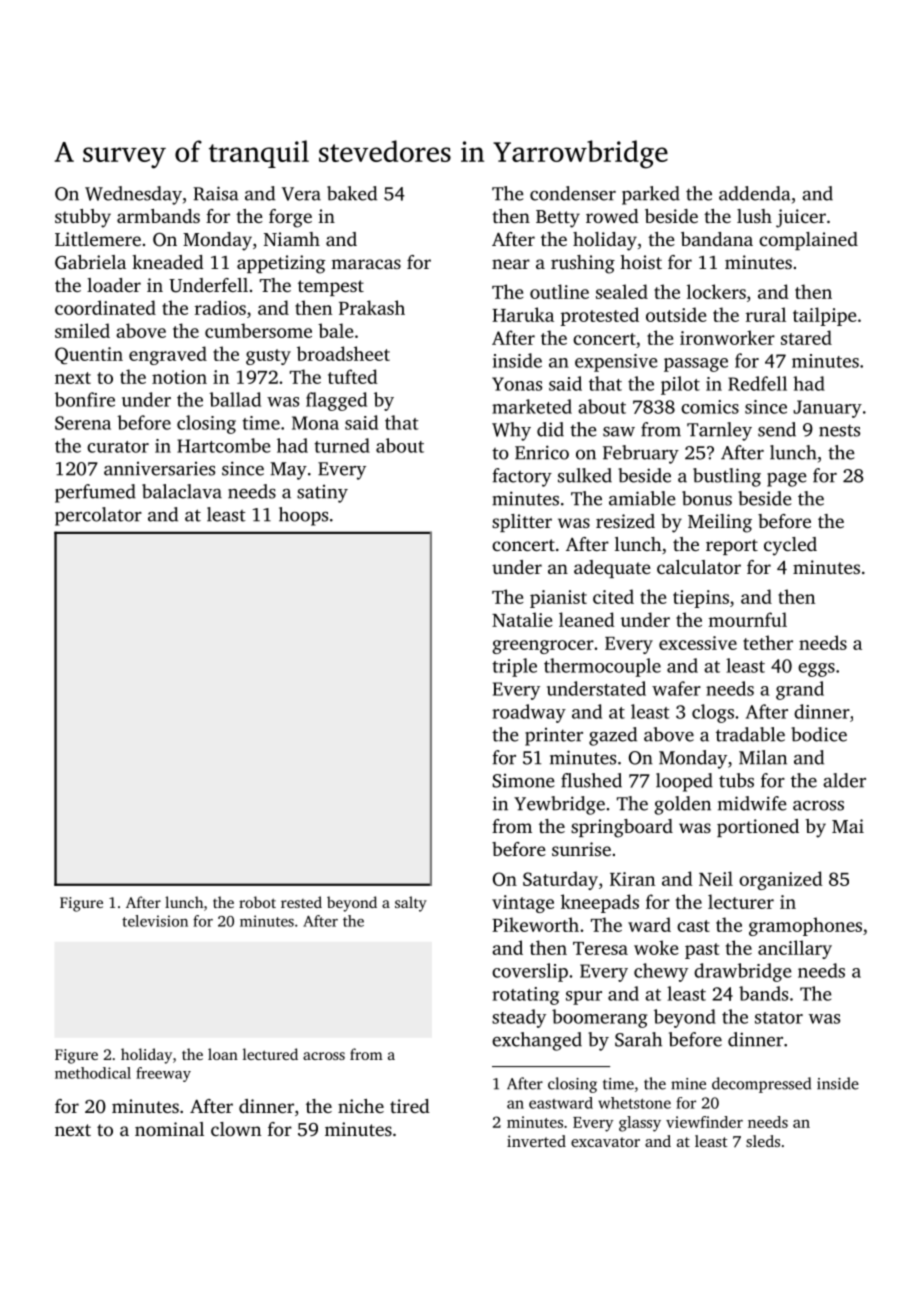  What do you see at coordinates (519, 1018) in the page?
I see `steady` at bounding box center [519, 1018].
